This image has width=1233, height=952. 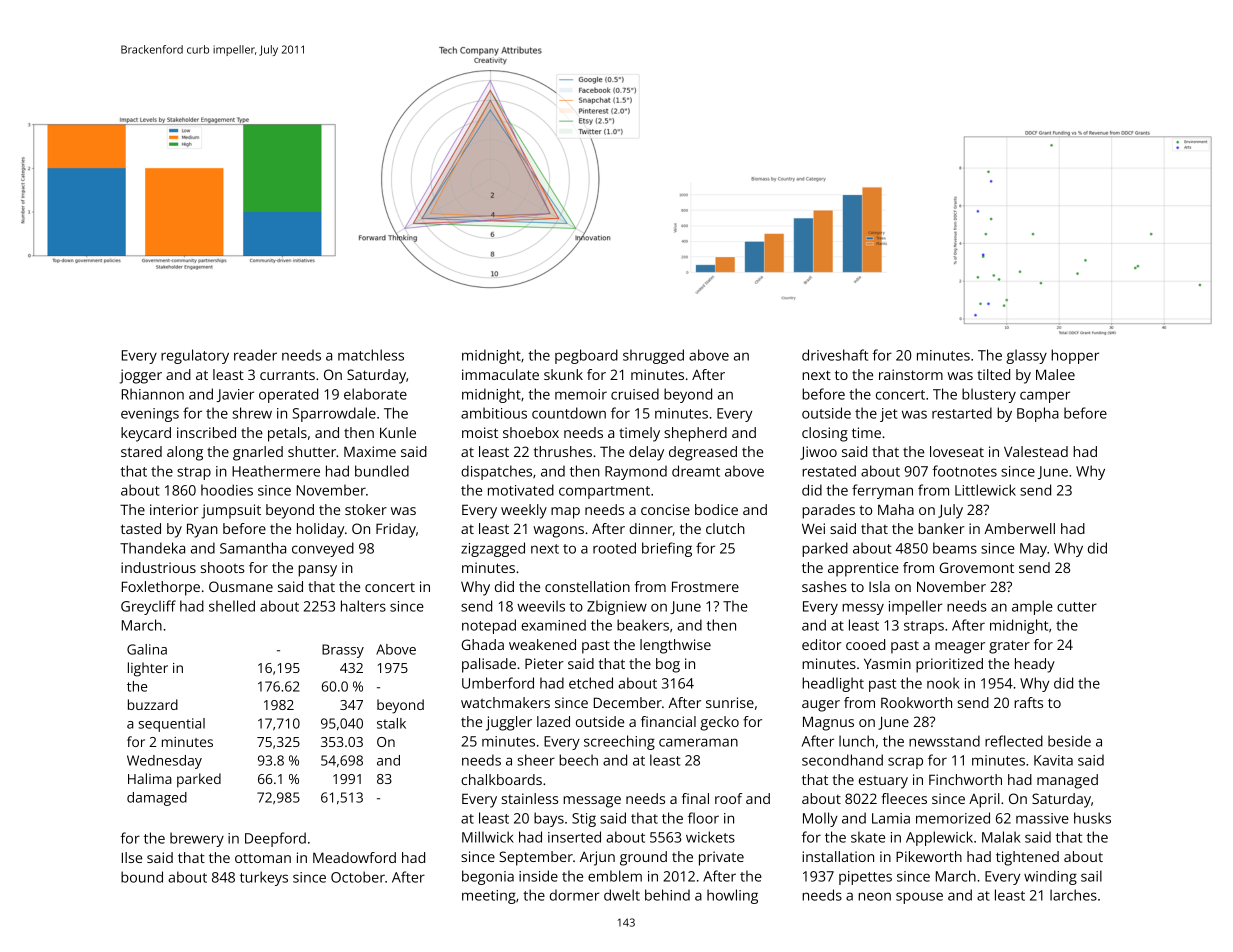 I want to click on Wei, so click(x=813, y=528).
